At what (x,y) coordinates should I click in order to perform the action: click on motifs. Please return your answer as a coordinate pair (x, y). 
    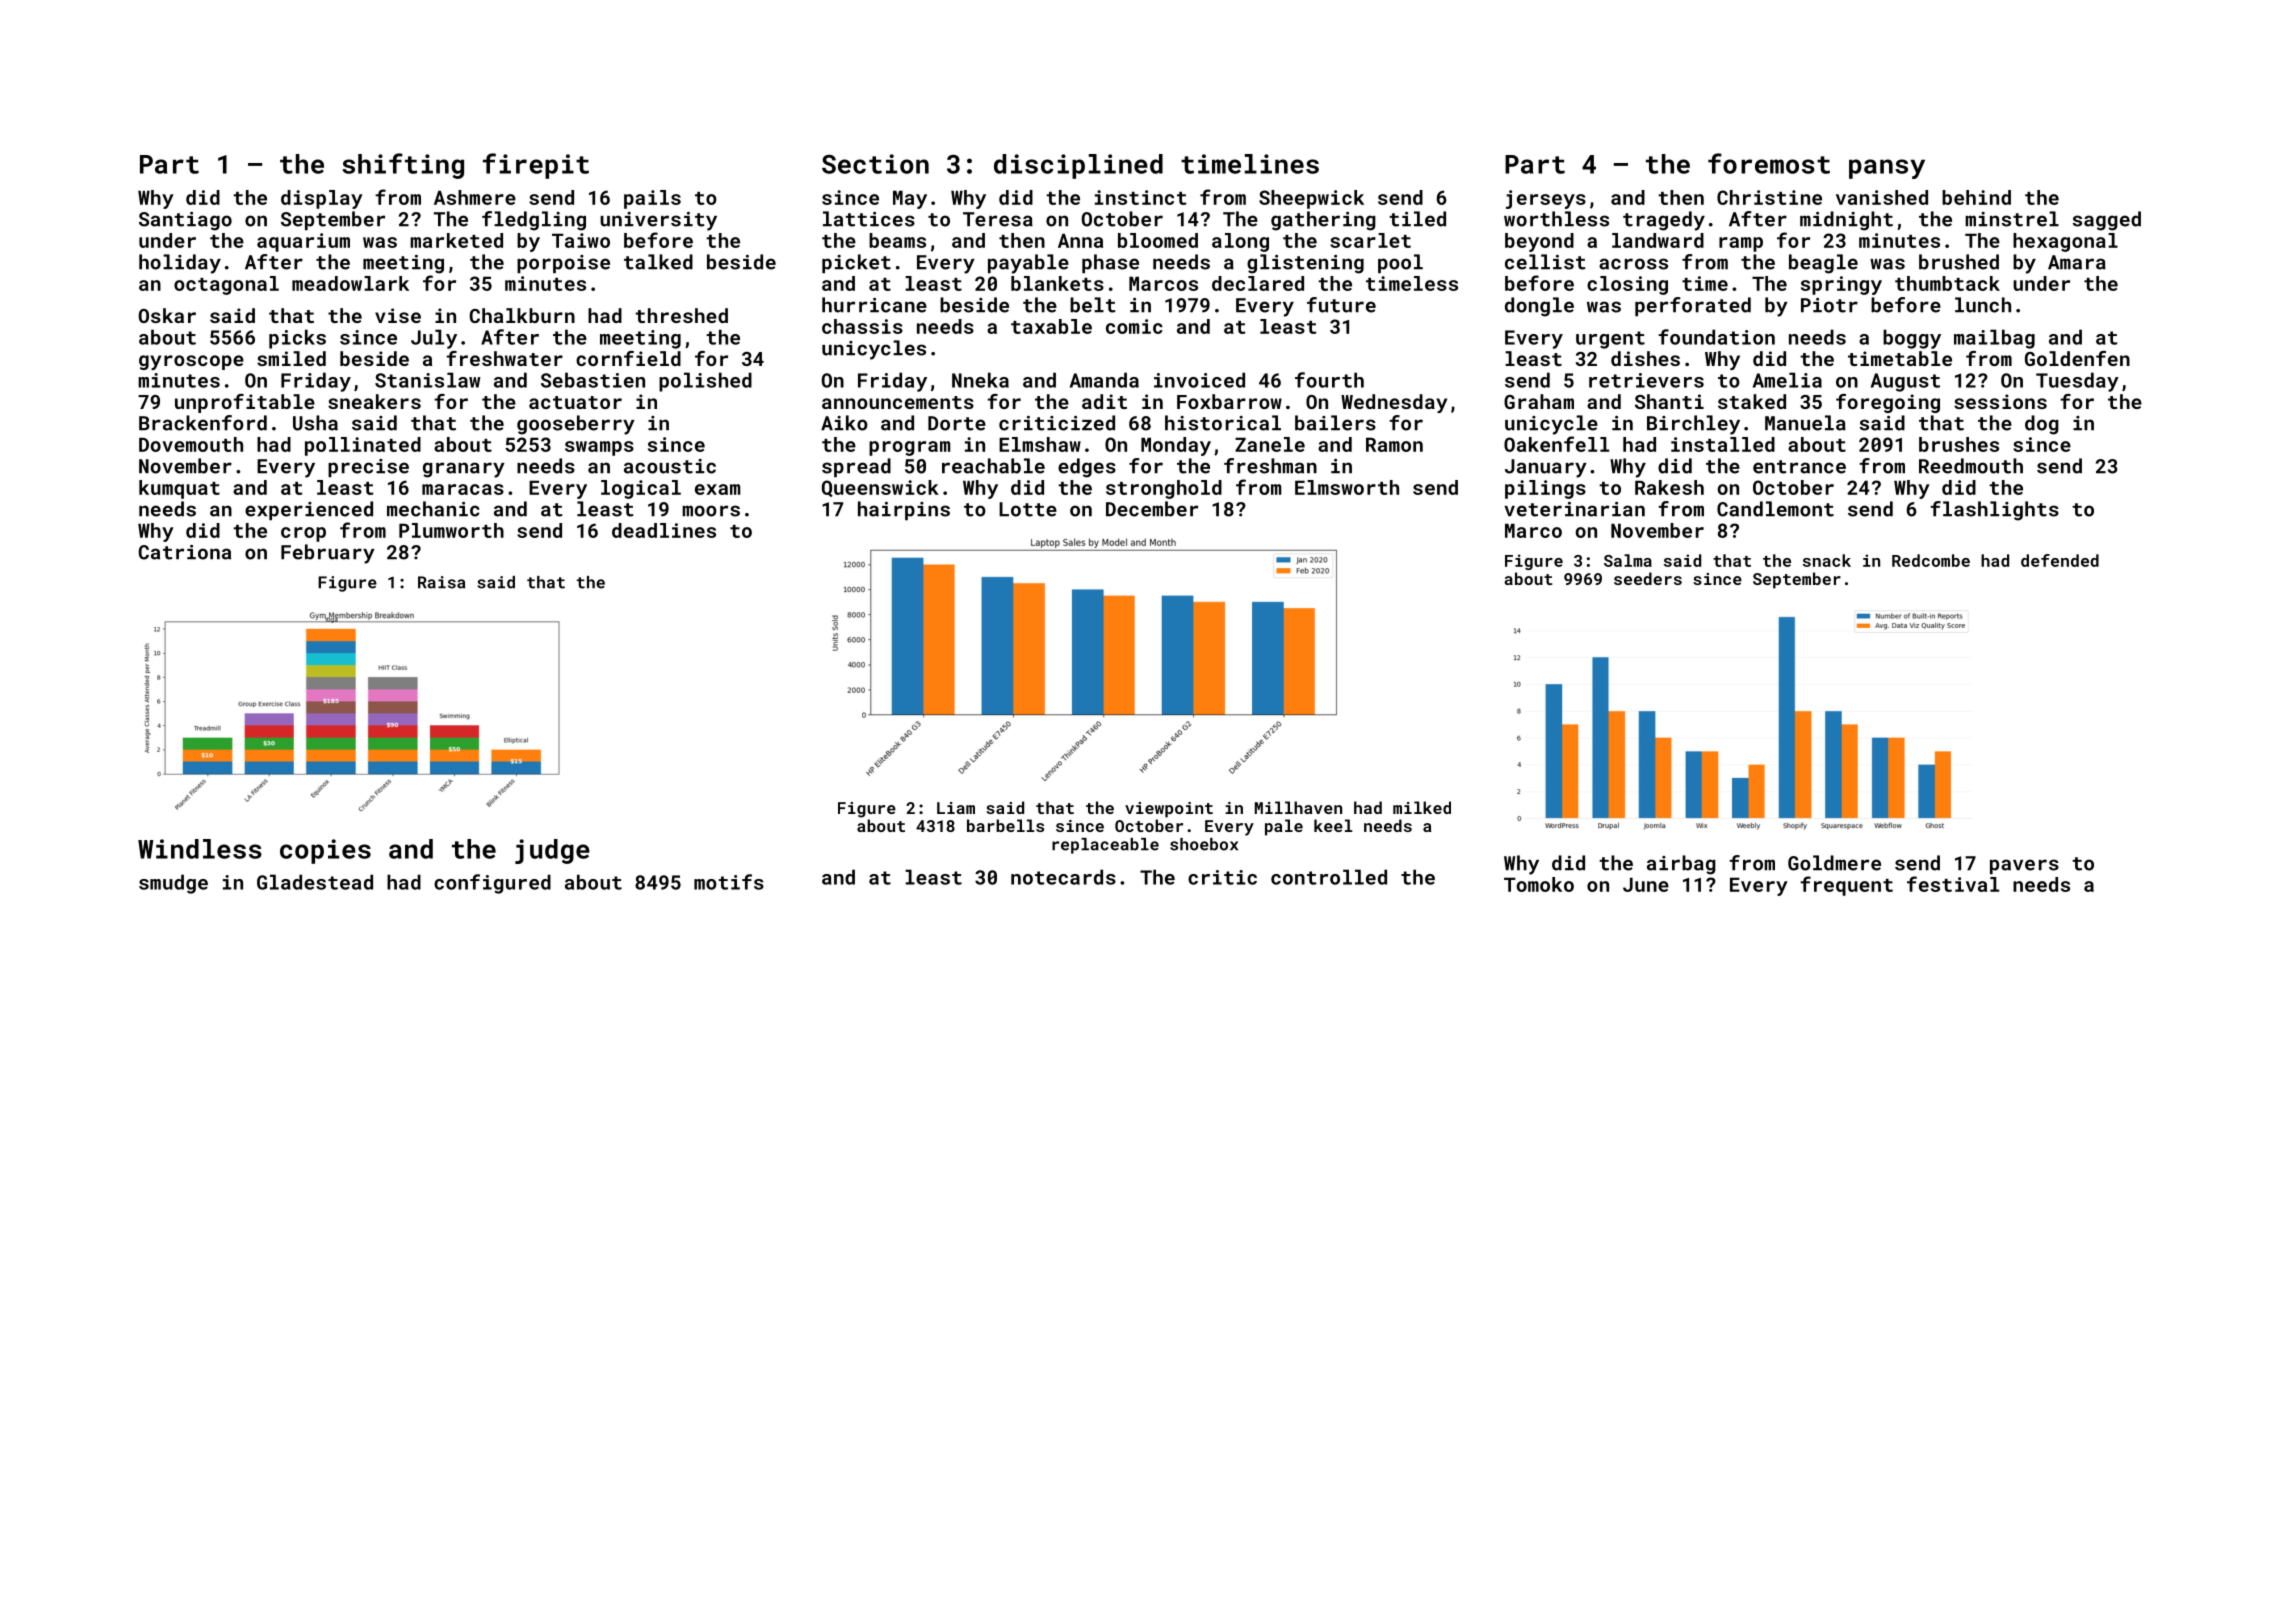
    Looking at the image, I should click on (729, 882).
